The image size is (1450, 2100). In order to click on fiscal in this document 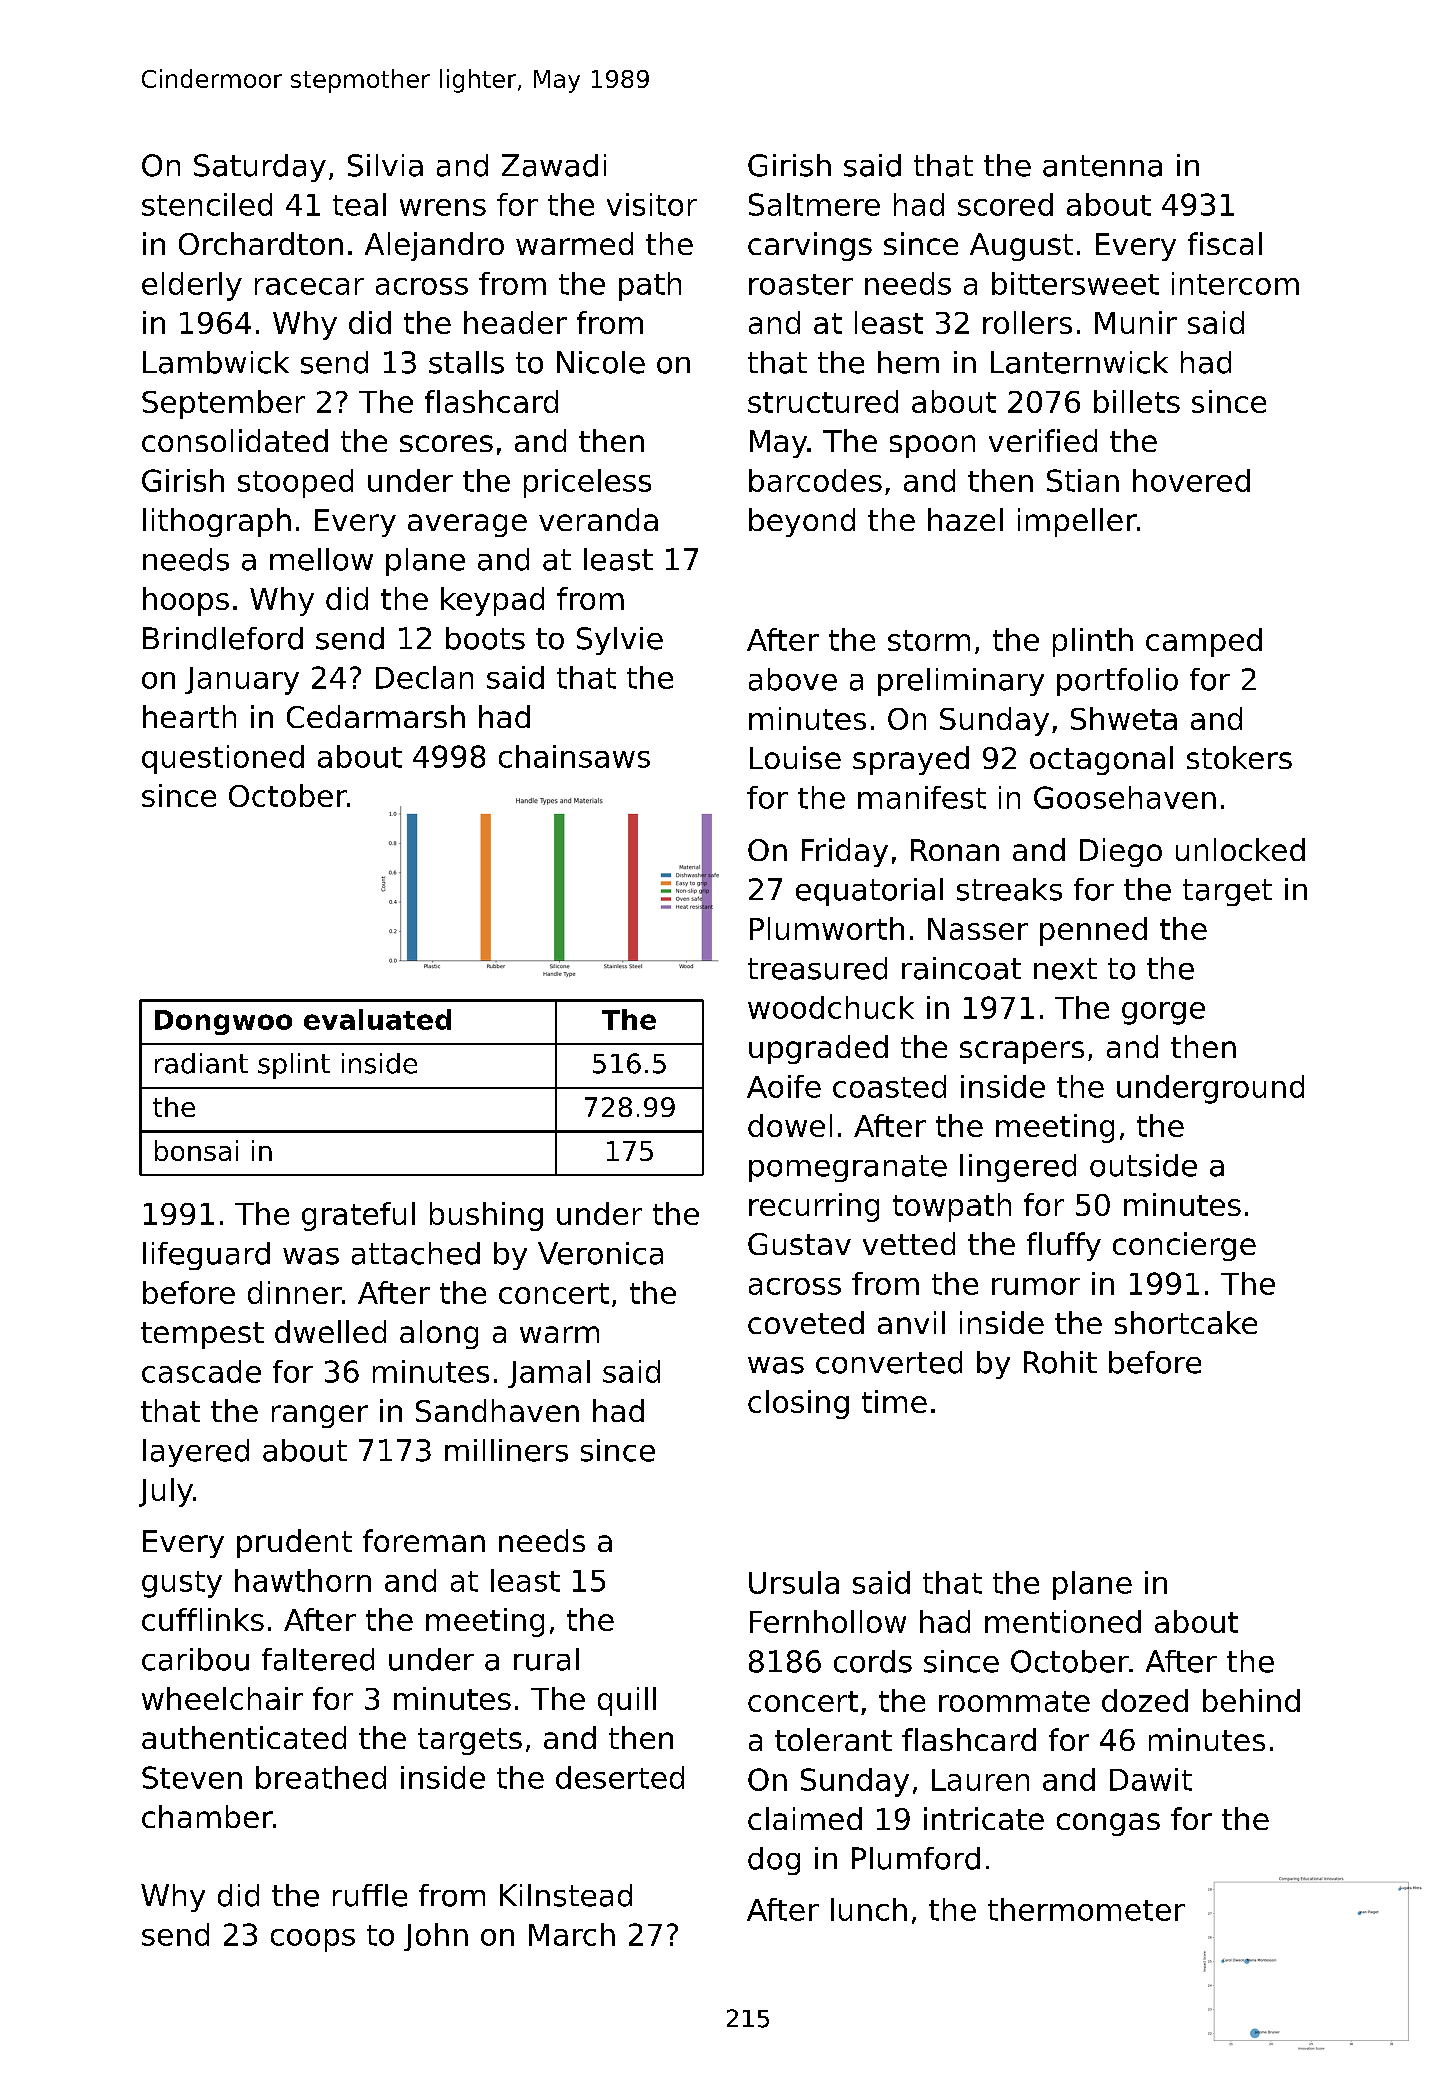, I will do `click(1225, 243)`.
